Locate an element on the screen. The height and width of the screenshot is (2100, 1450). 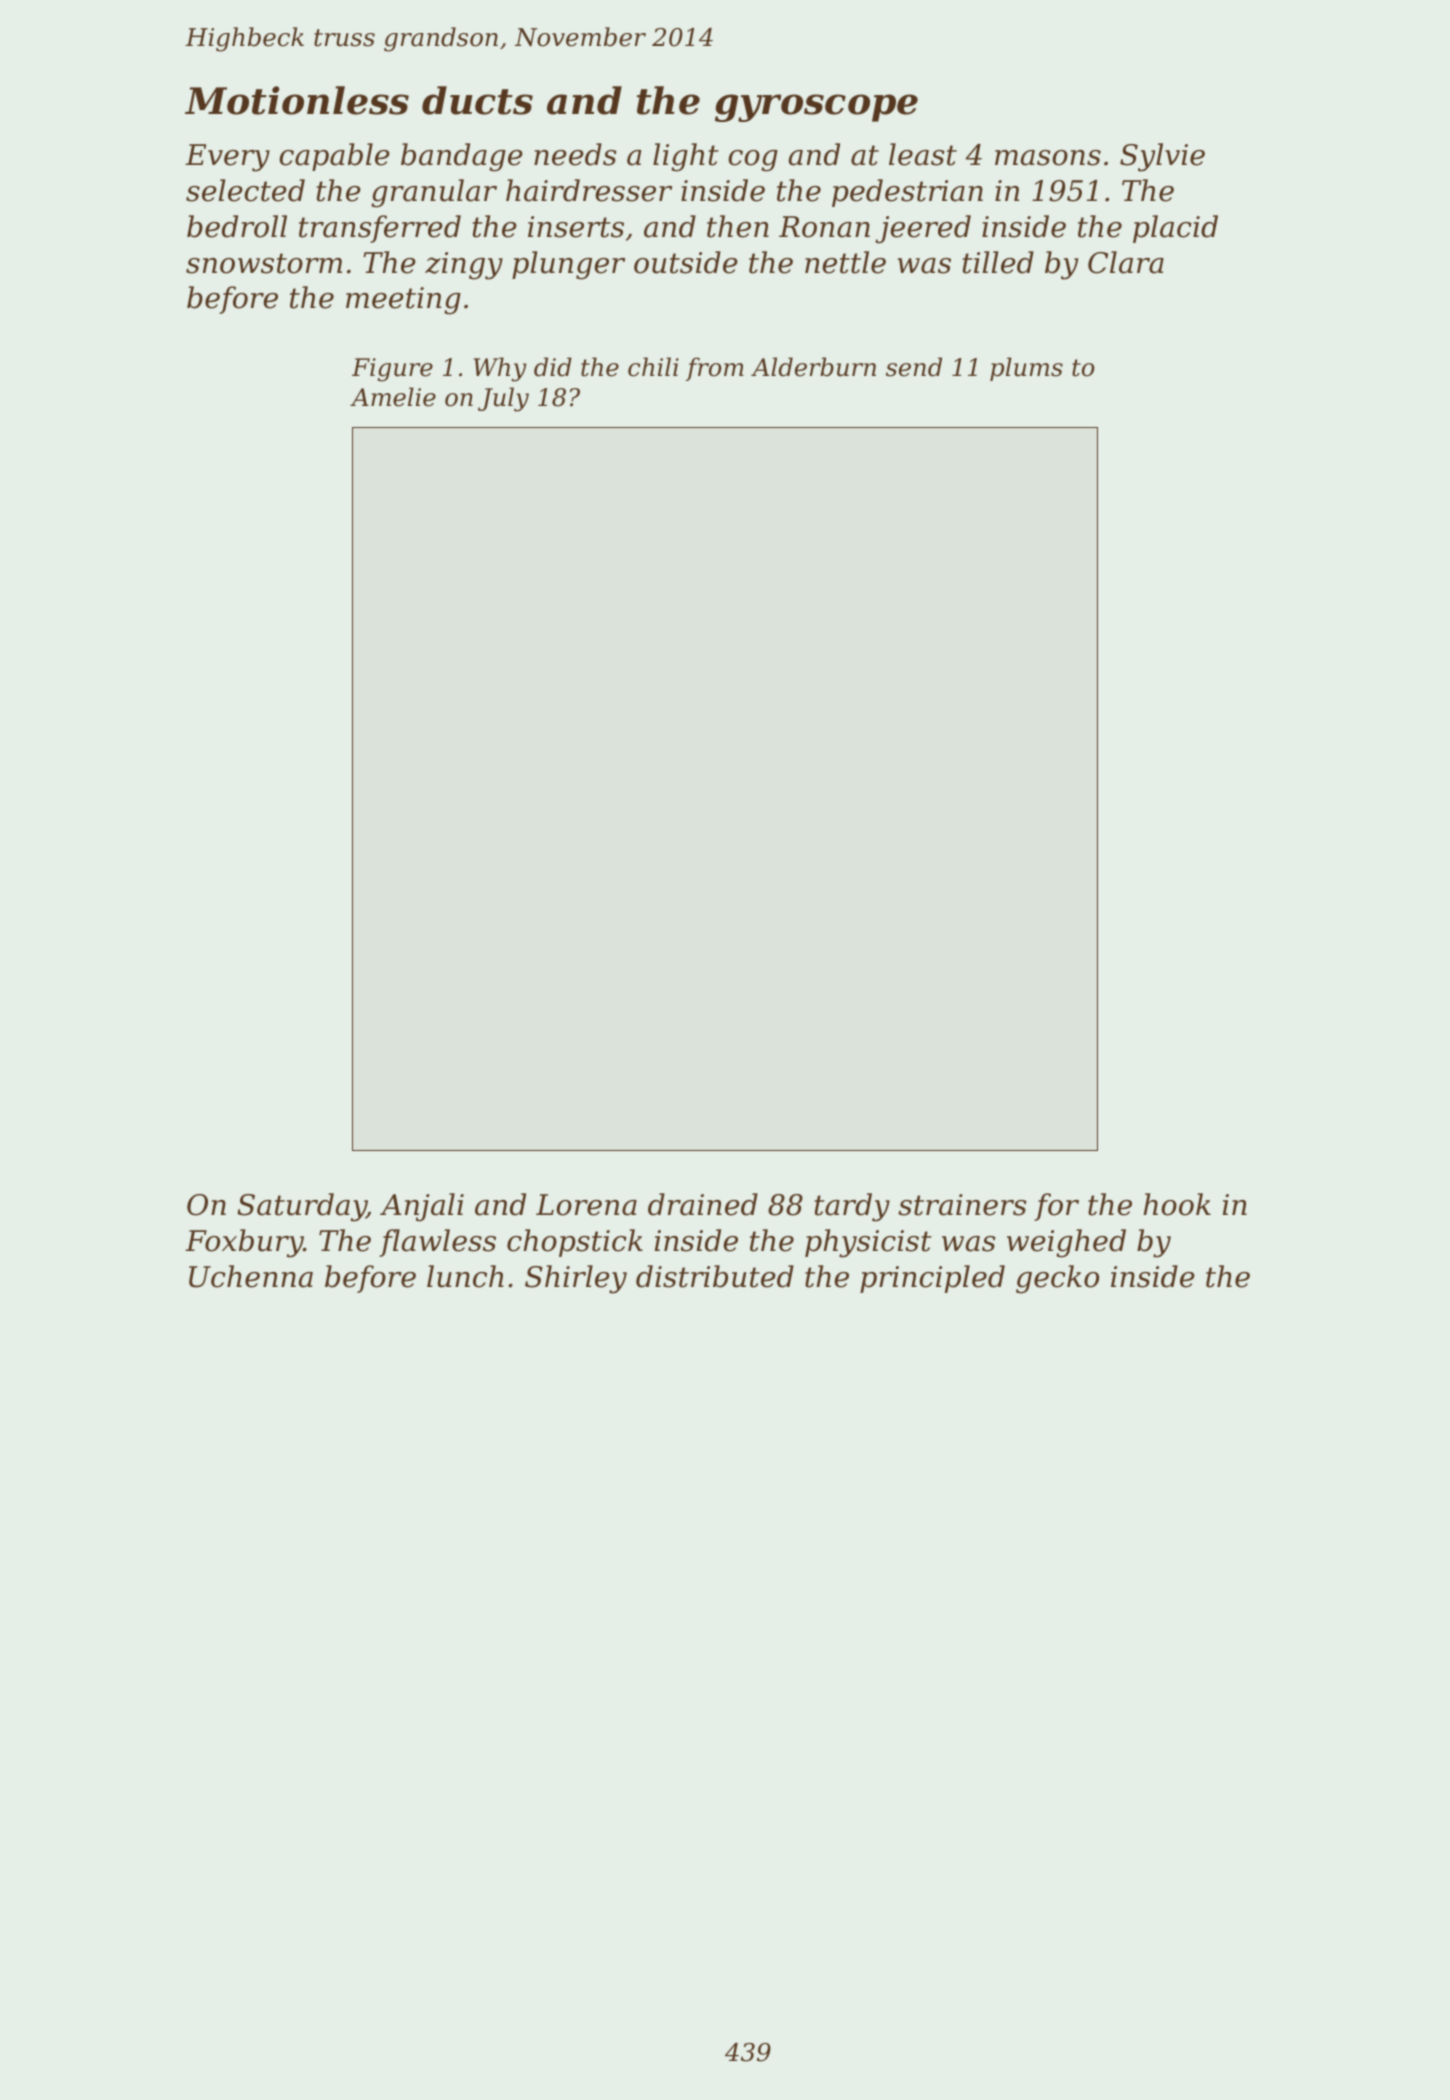
plums is located at coordinates (1026, 369).
